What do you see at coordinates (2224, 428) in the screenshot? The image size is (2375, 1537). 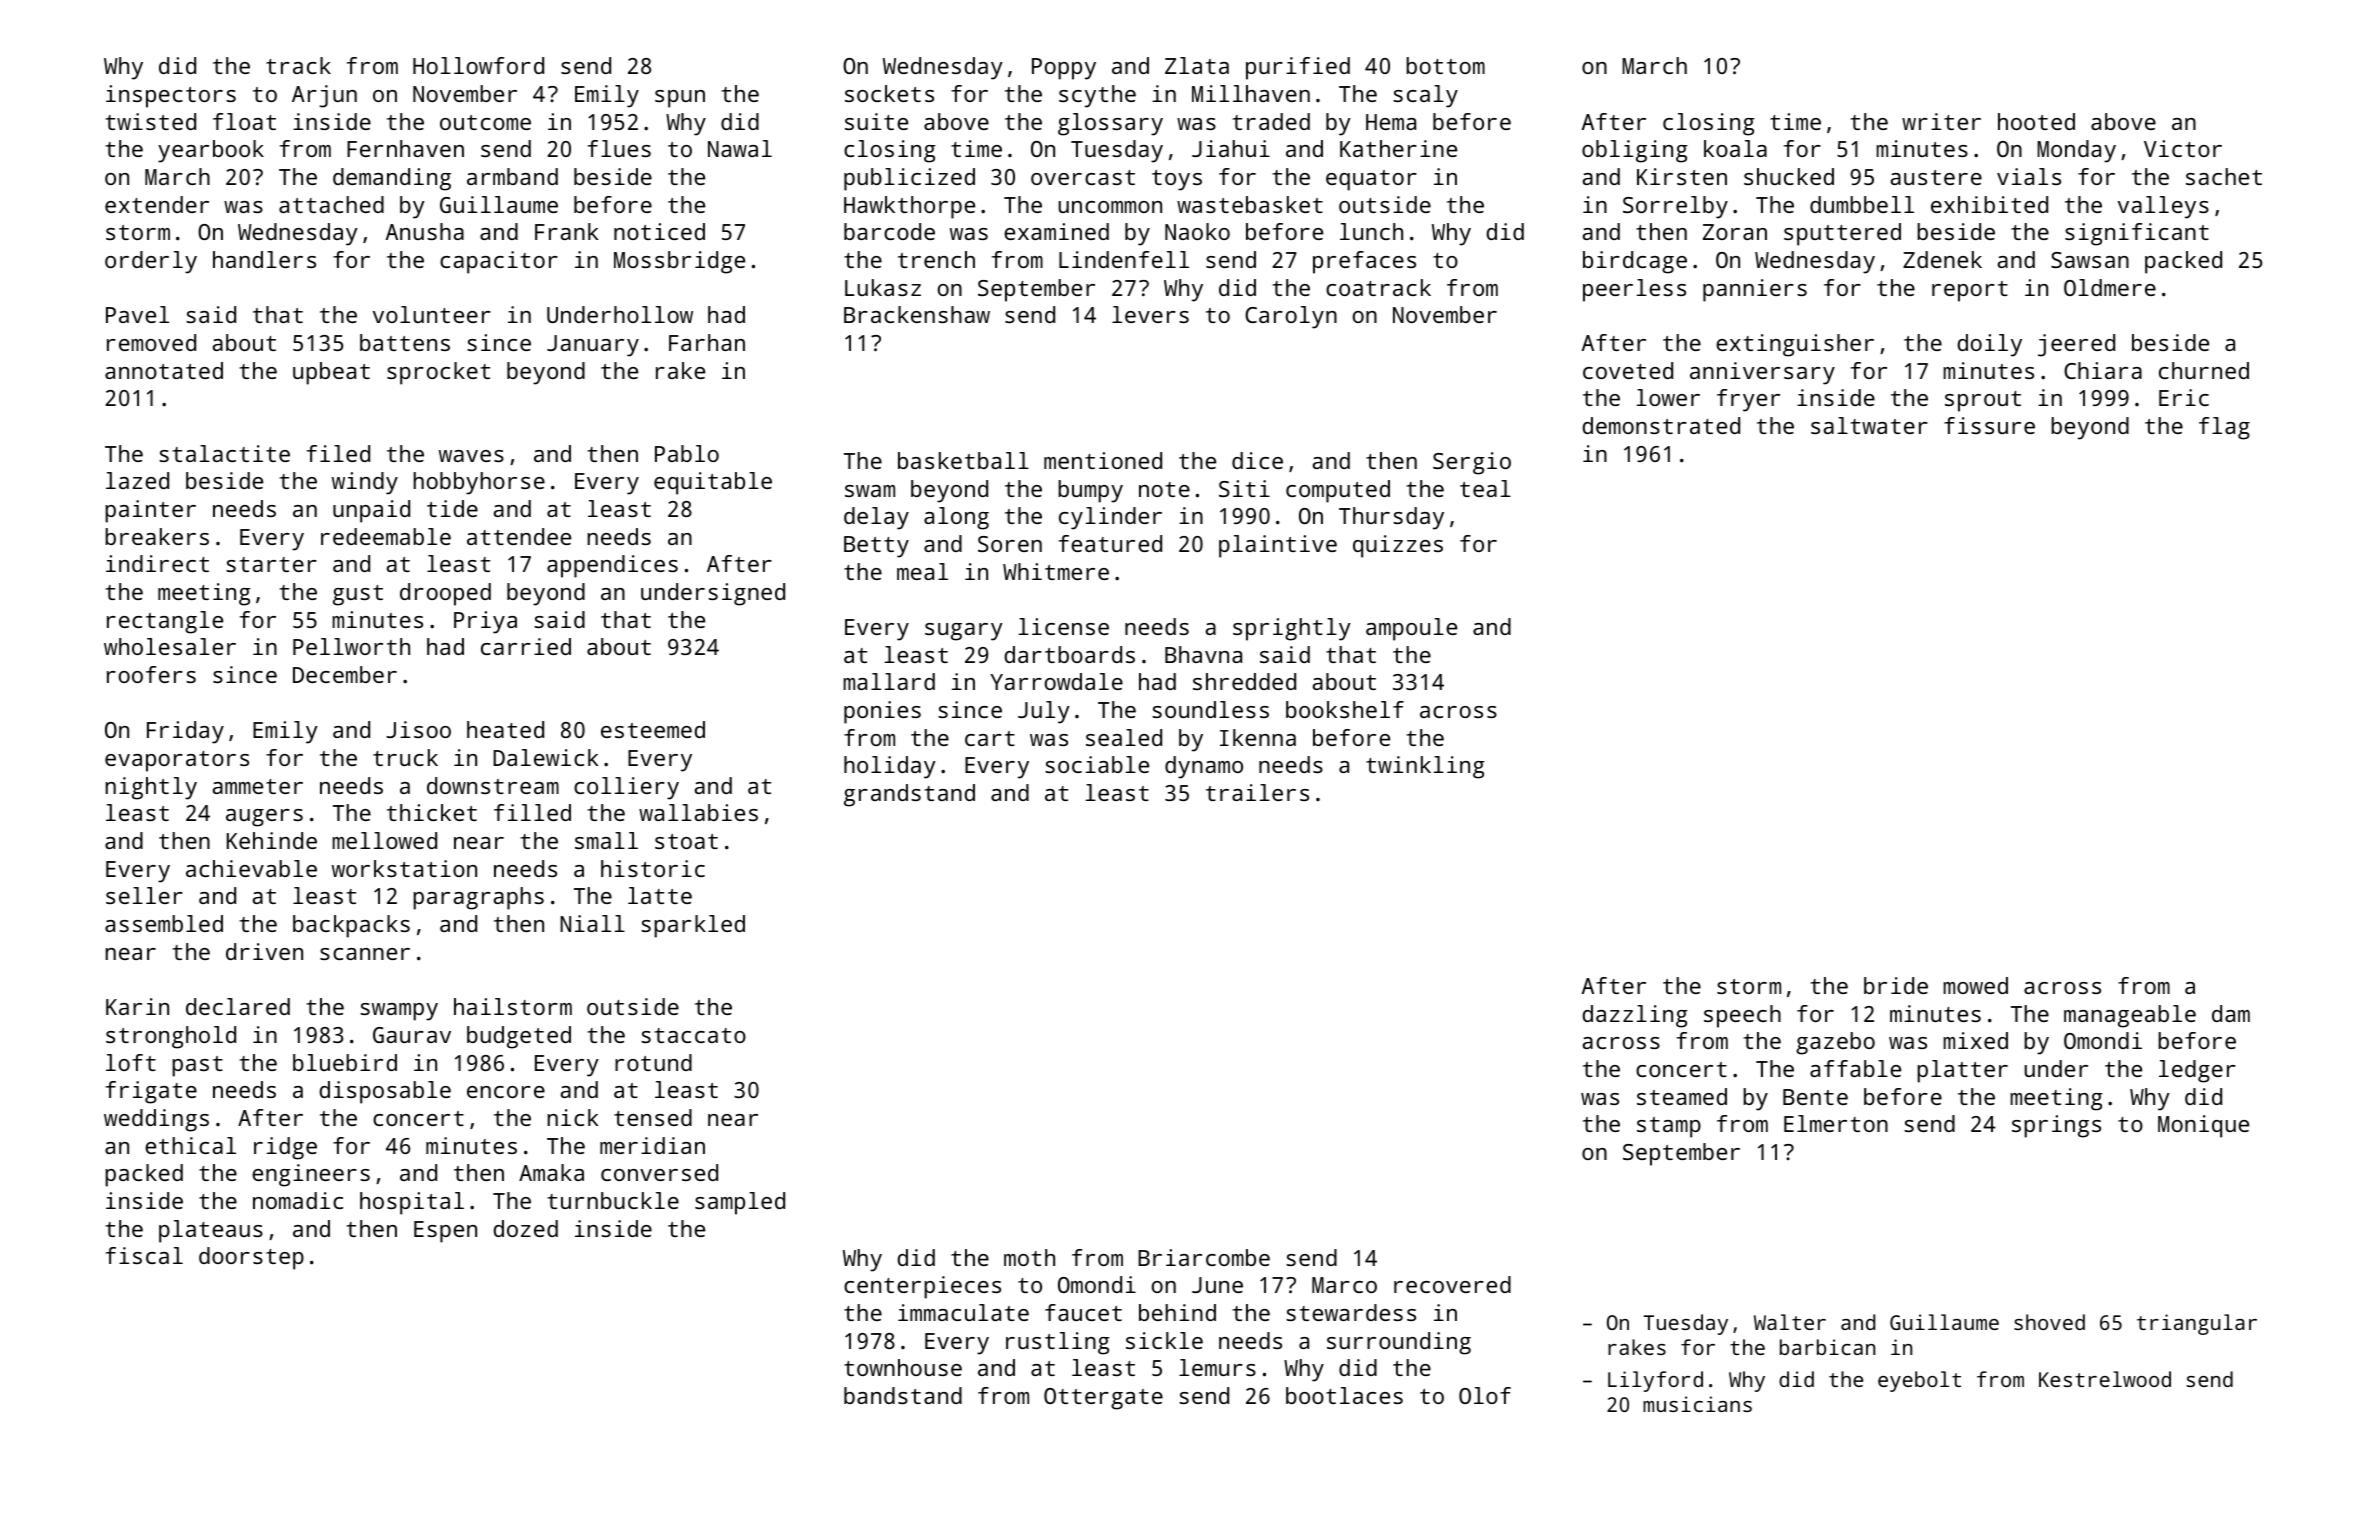 I see `flag` at bounding box center [2224, 428].
